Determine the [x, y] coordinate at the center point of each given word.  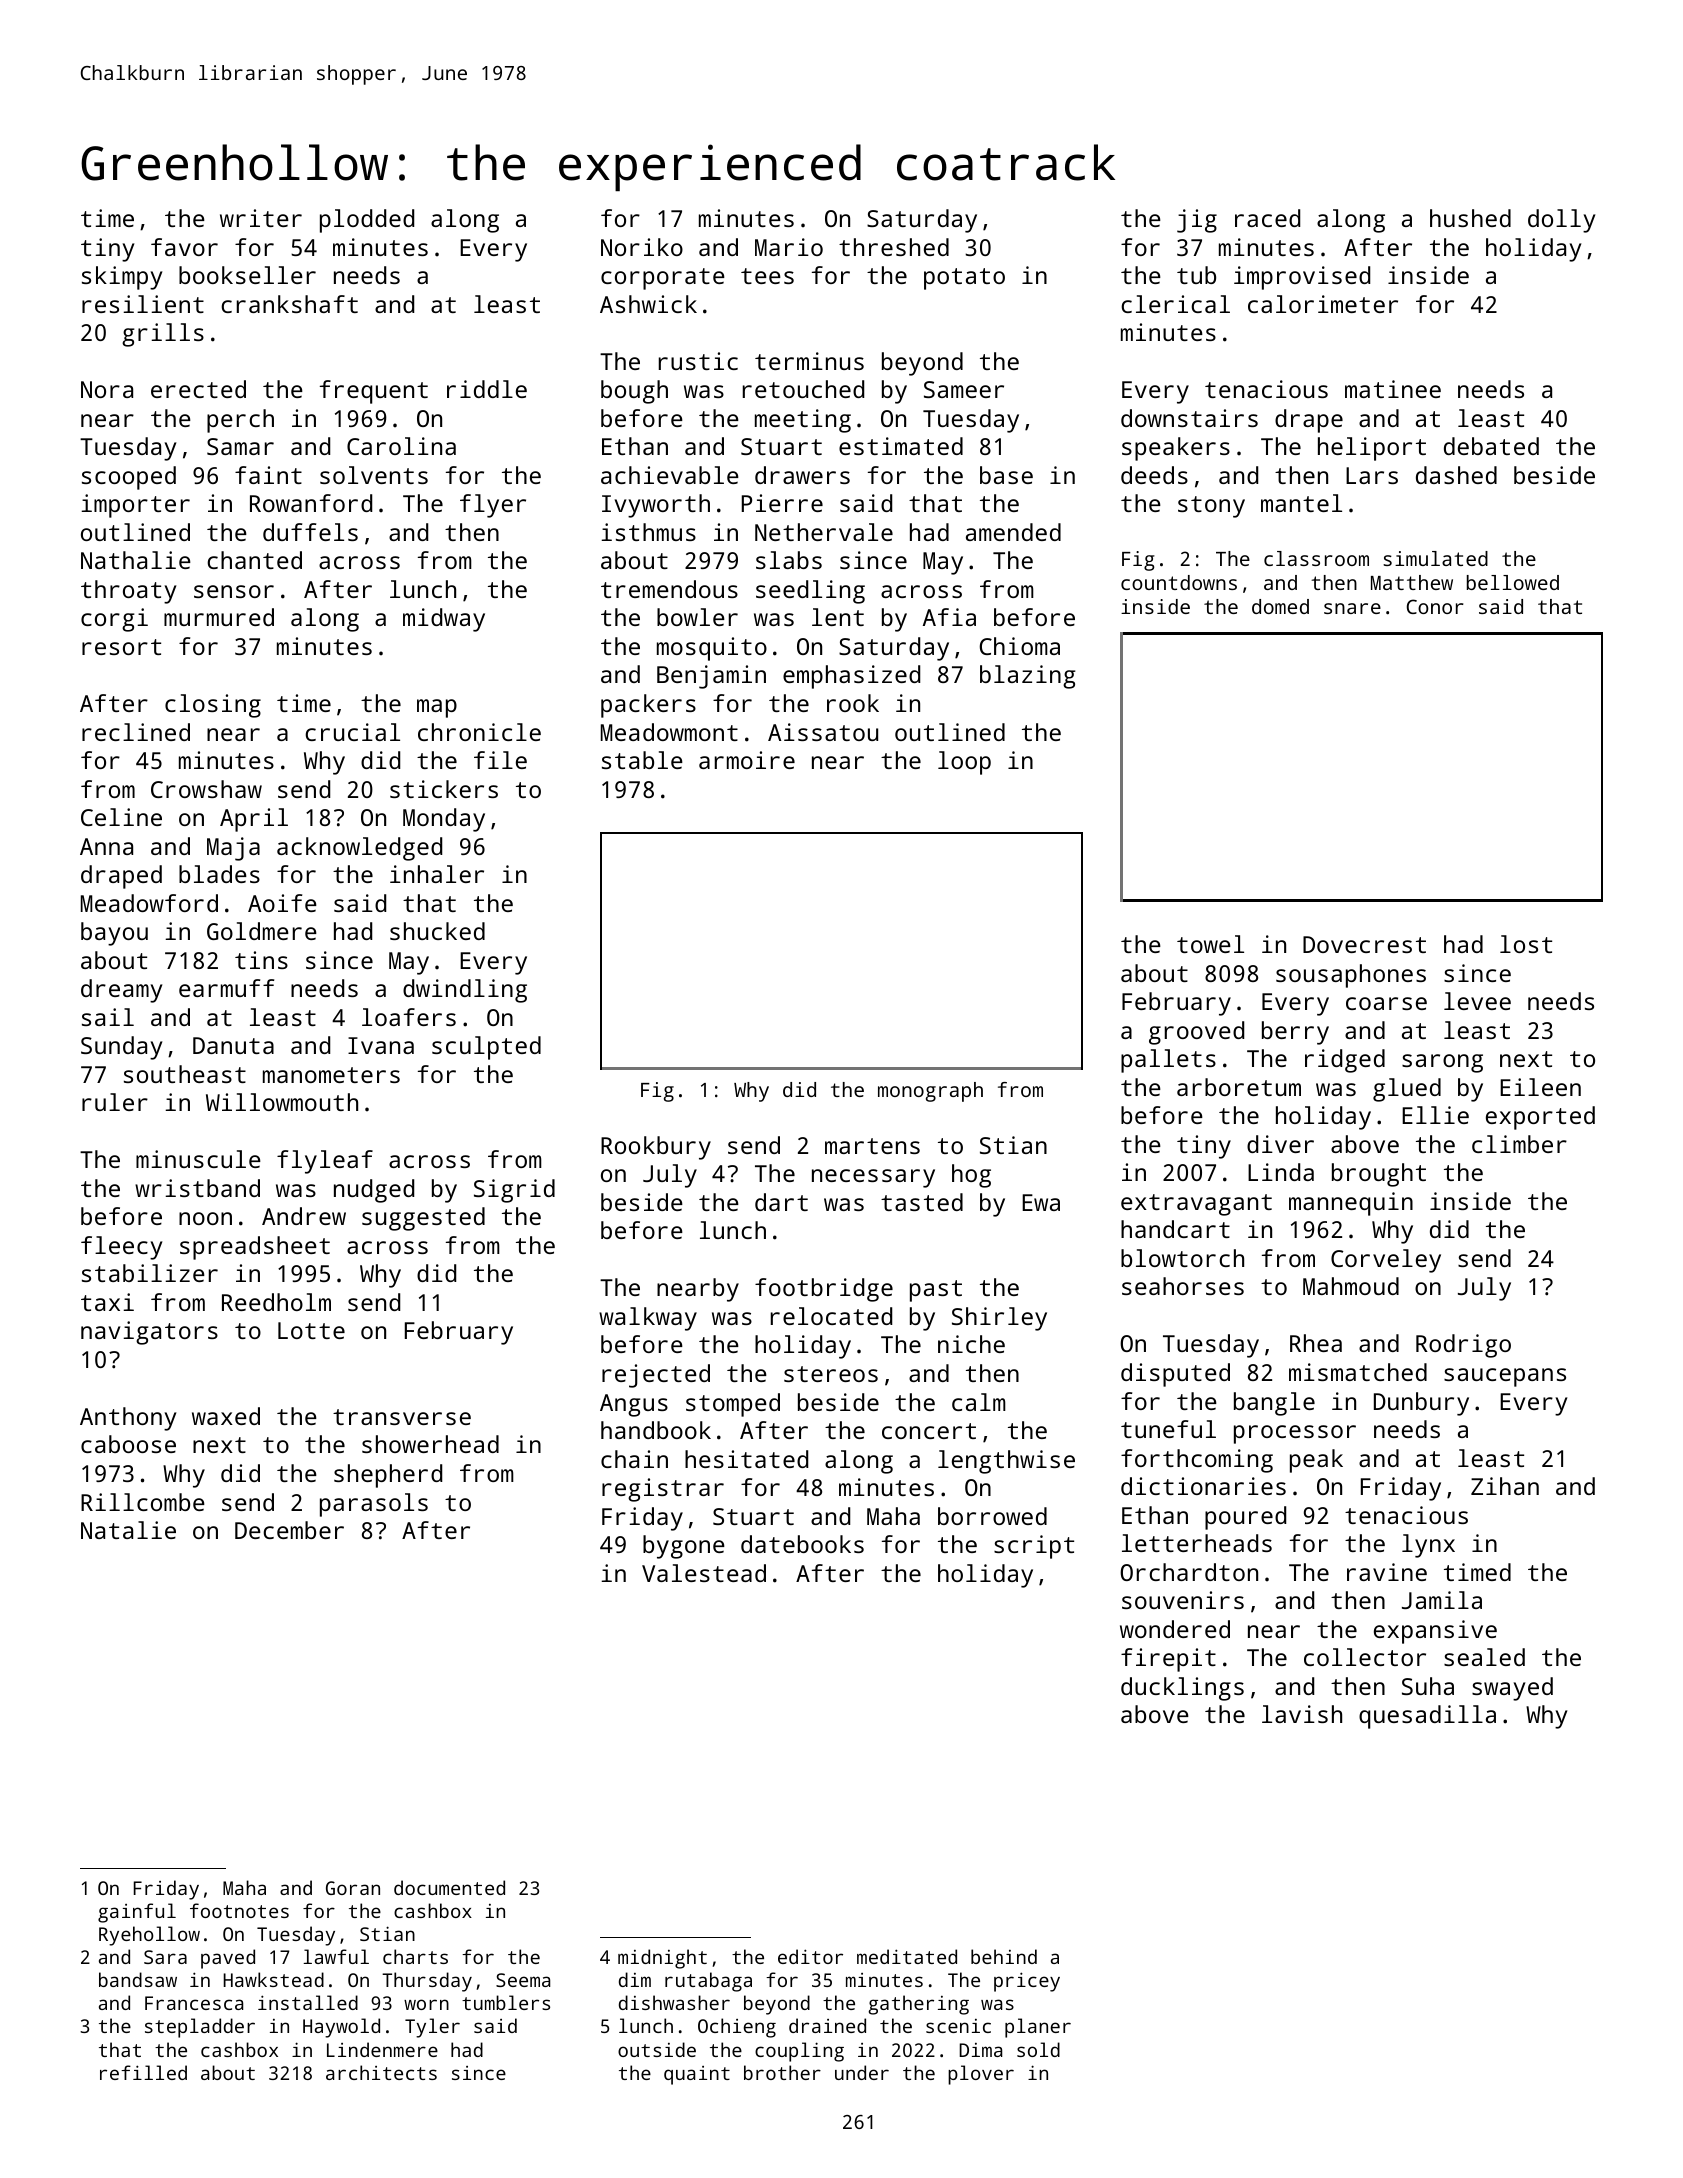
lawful [336, 1956]
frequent [374, 392]
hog [971, 1176]
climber [1519, 1144]
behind [1004, 1956]
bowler [697, 617]
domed [1280, 606]
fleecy [121, 1248]
